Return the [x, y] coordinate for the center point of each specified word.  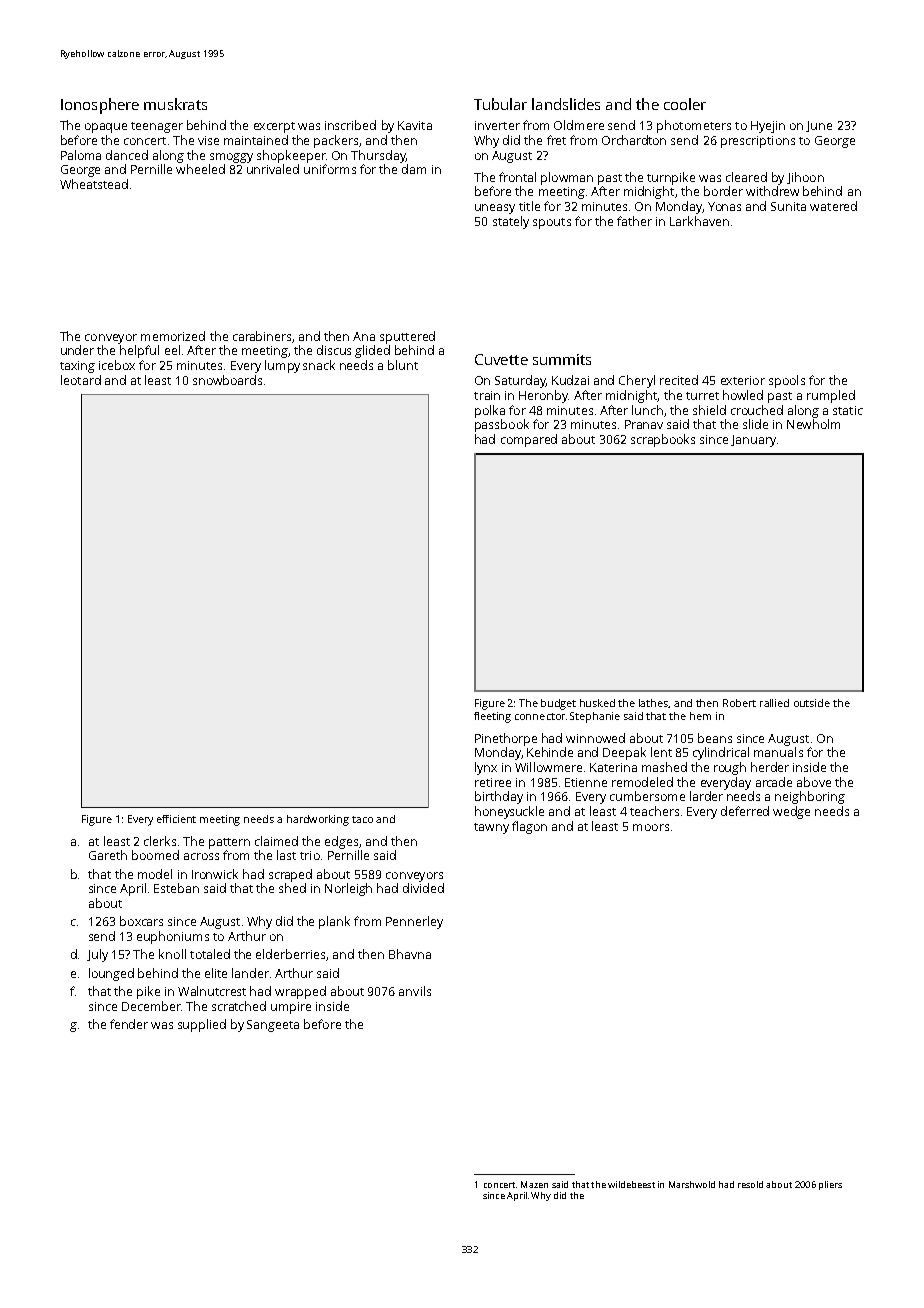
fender [129, 1024]
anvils [415, 991]
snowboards [227, 380]
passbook [502, 425]
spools [787, 381]
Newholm [813, 424]
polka [490, 411]
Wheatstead [94, 184]
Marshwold [692, 1184]
